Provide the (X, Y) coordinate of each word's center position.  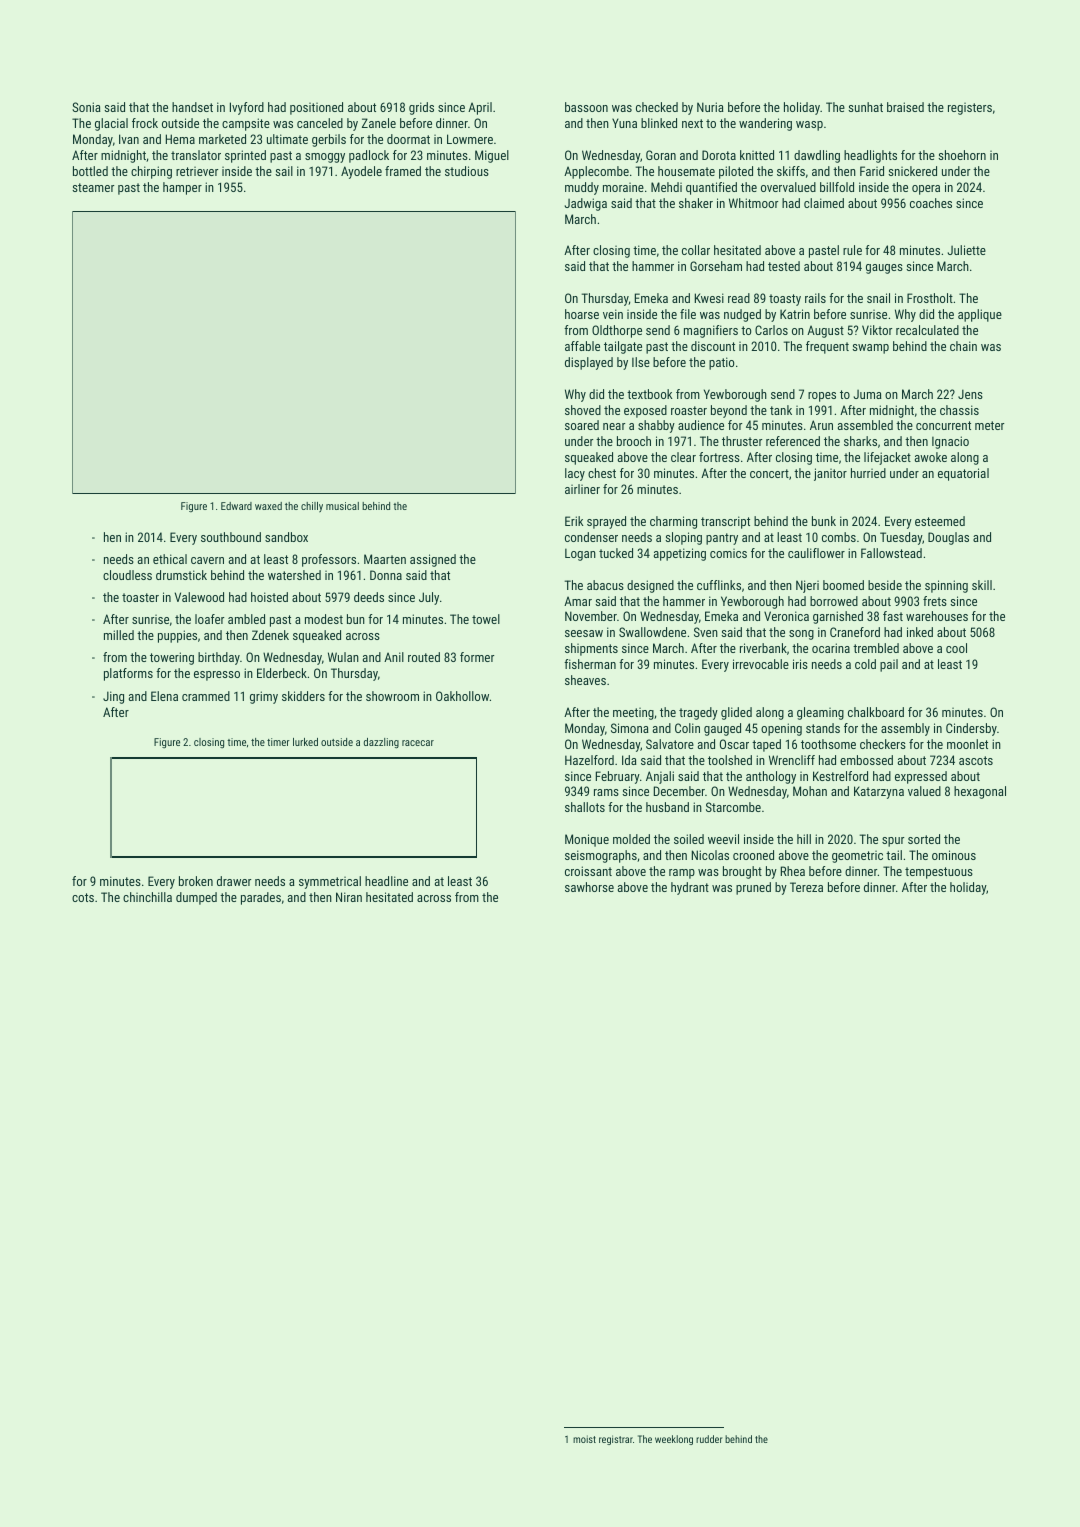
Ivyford (247, 108)
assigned (433, 560)
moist (584, 1439)
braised (905, 107)
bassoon (586, 107)
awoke (931, 457)
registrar (616, 1440)
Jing (113, 697)
